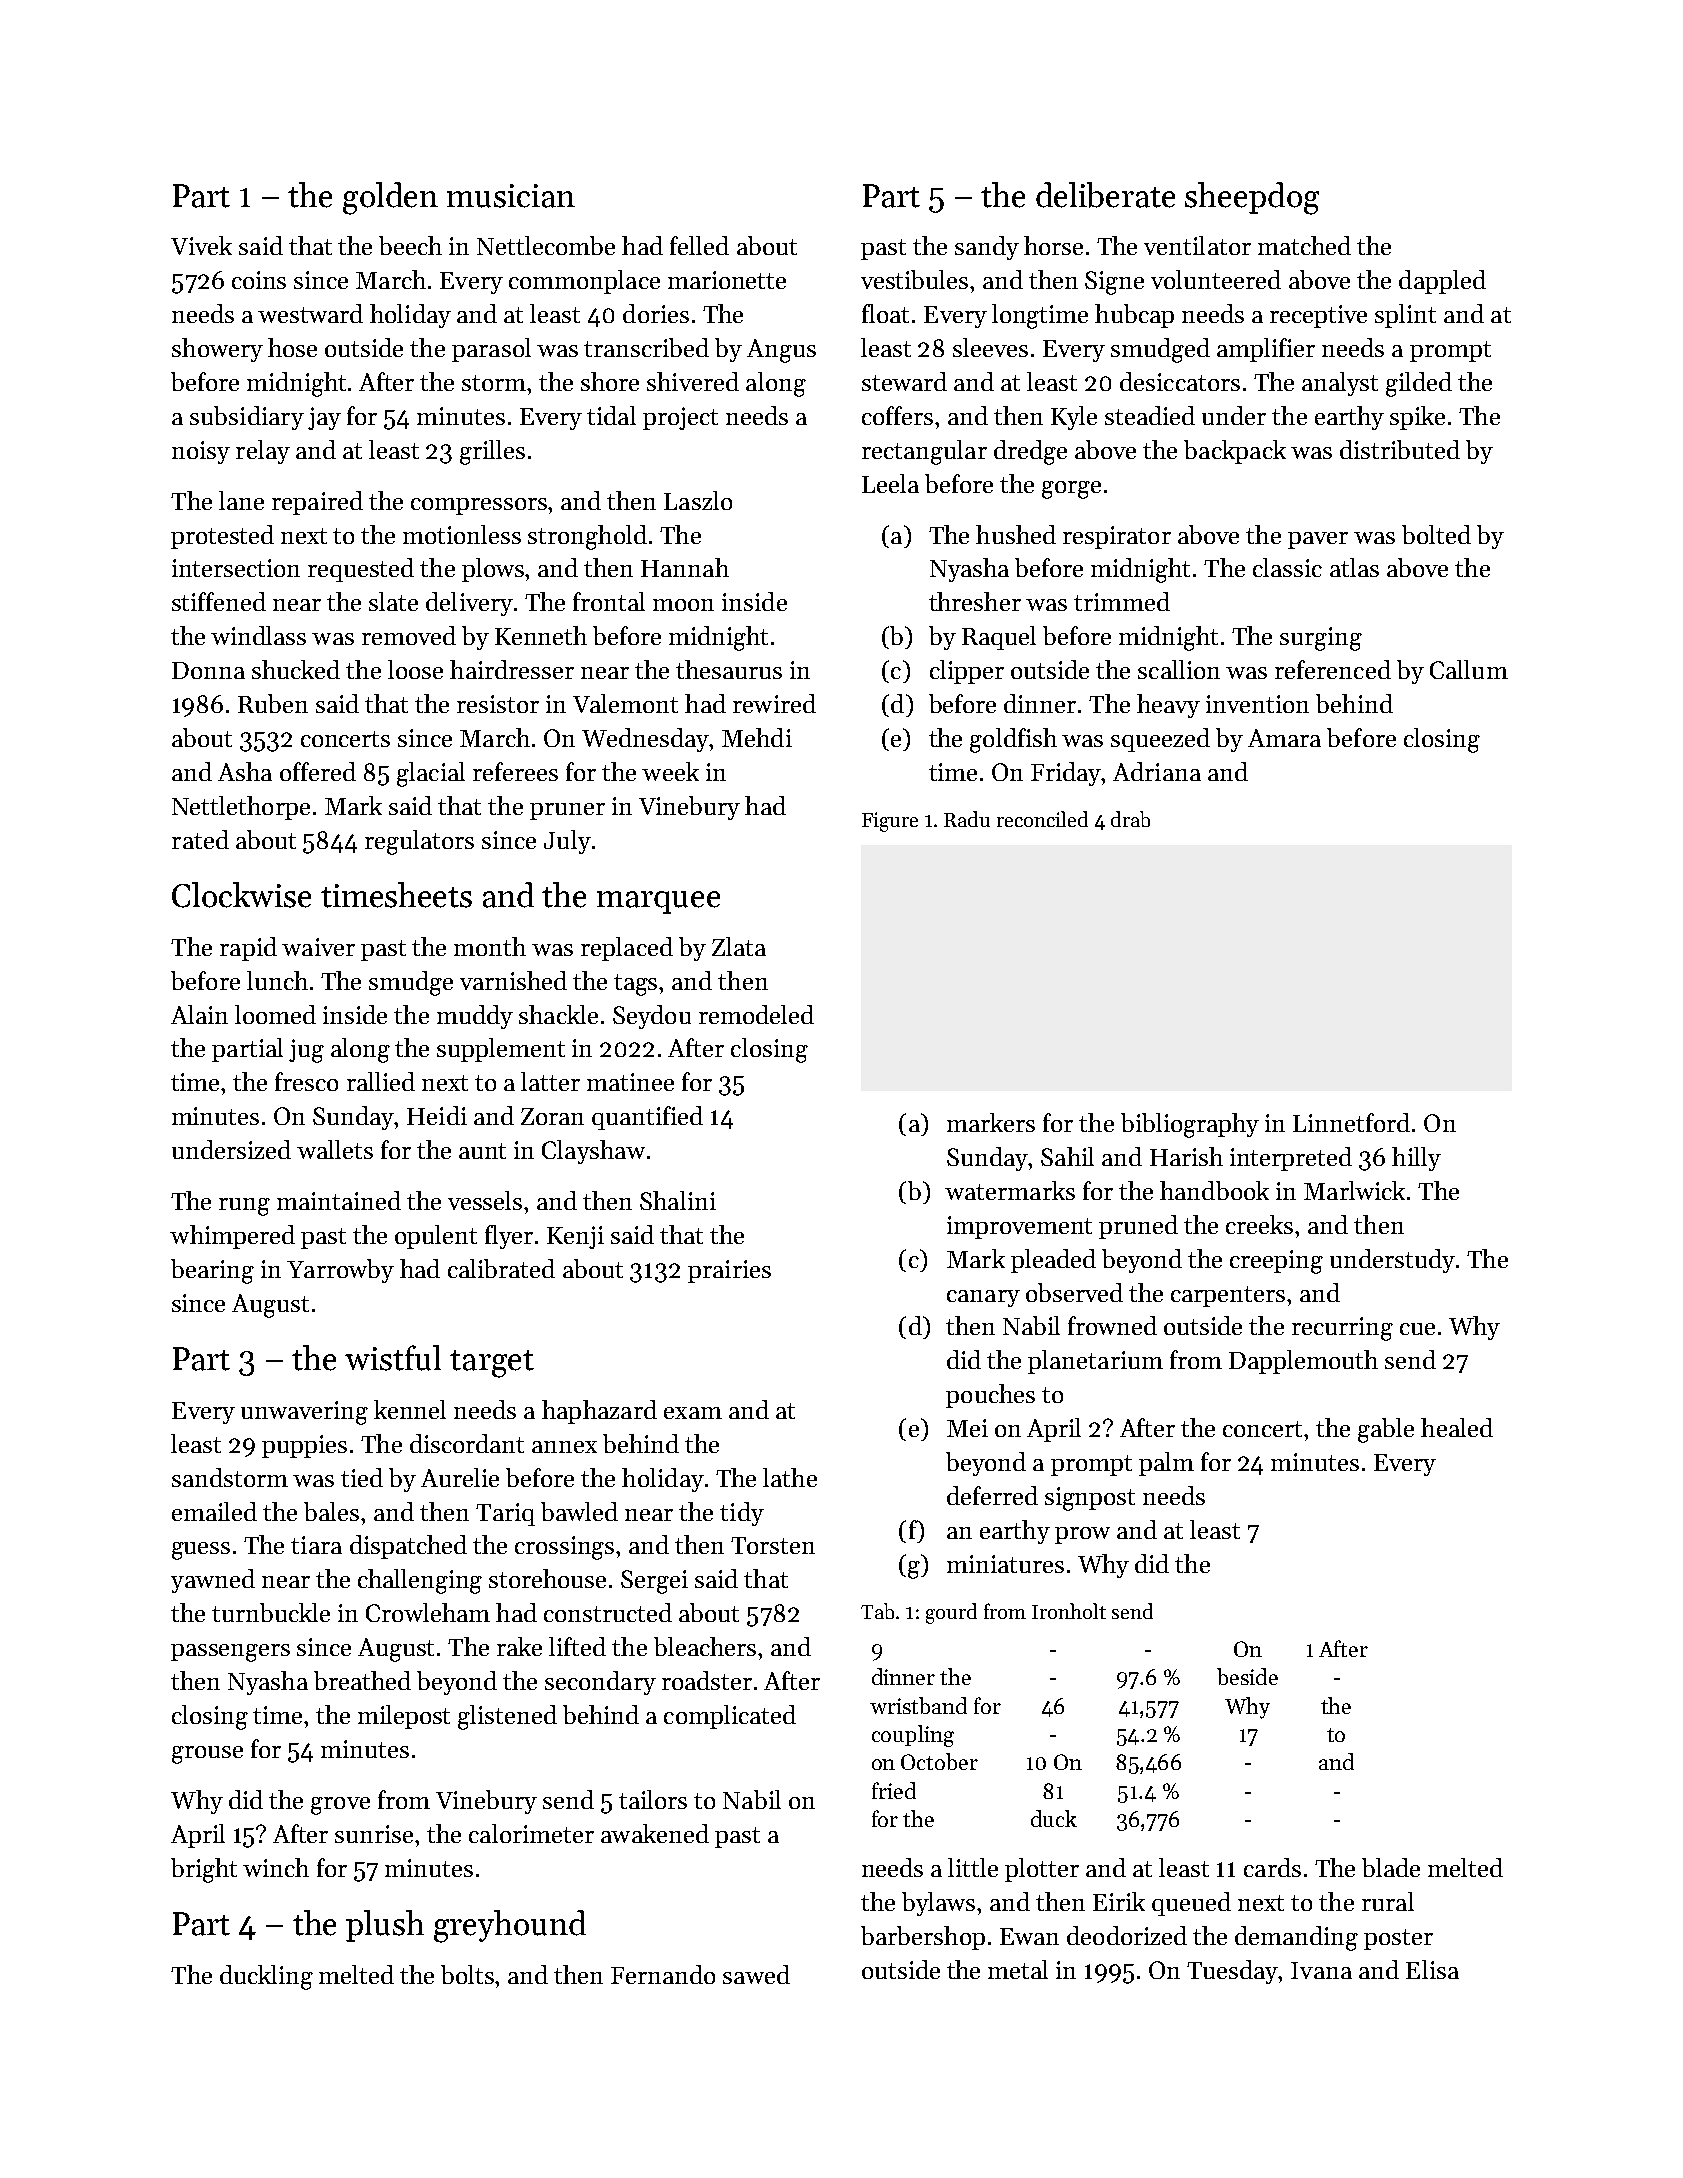  Describe the element at coordinates (577, 1646) in the image. I see `lifted` at that location.
